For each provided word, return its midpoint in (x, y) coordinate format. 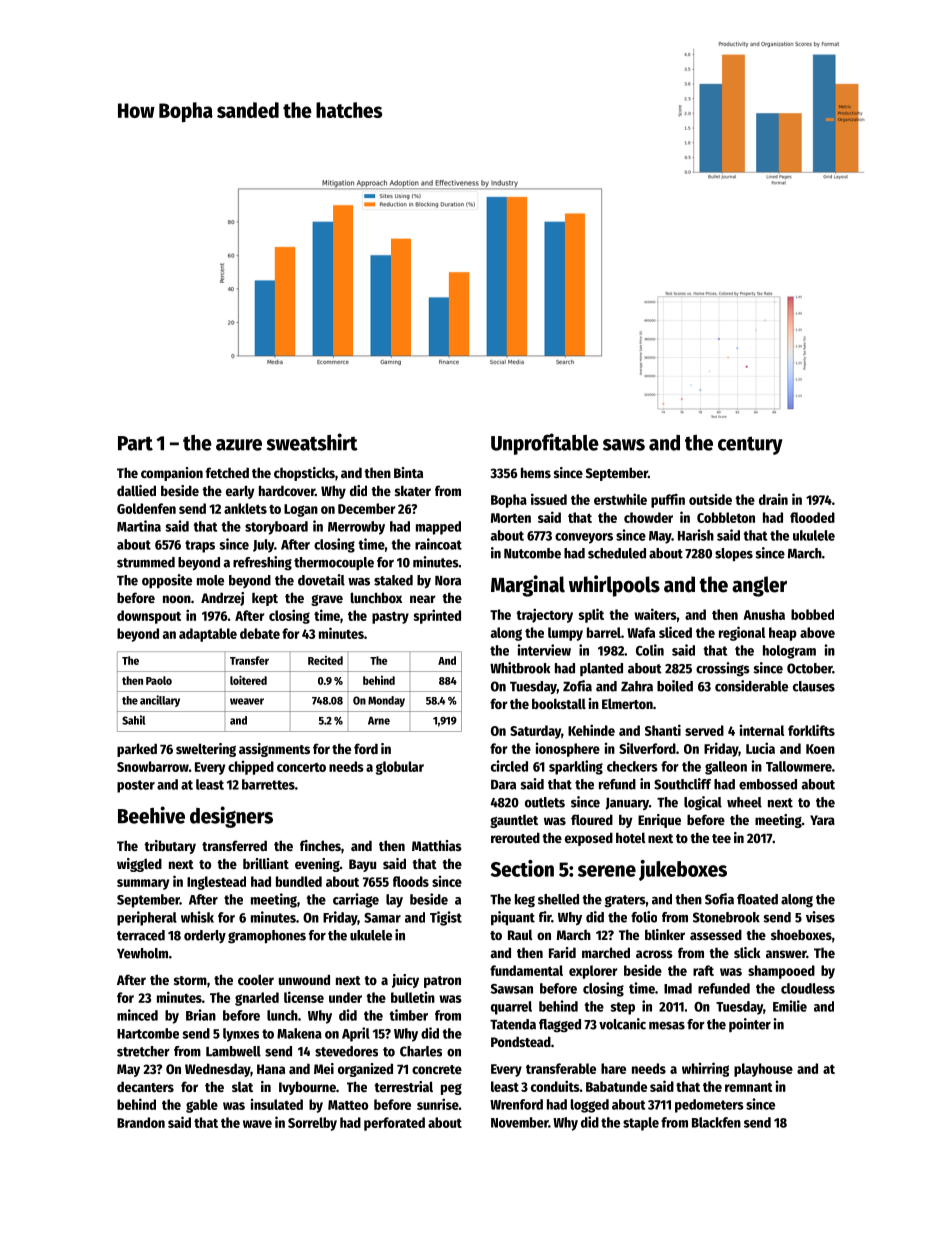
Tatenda (513, 1024)
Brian (201, 1015)
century (750, 445)
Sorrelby (312, 1124)
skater (413, 490)
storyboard (276, 528)
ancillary (160, 701)
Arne (379, 720)
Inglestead (216, 883)
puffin (668, 500)
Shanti (663, 730)
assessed (716, 934)
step (622, 1008)
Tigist (446, 918)
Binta (408, 472)
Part (135, 443)
